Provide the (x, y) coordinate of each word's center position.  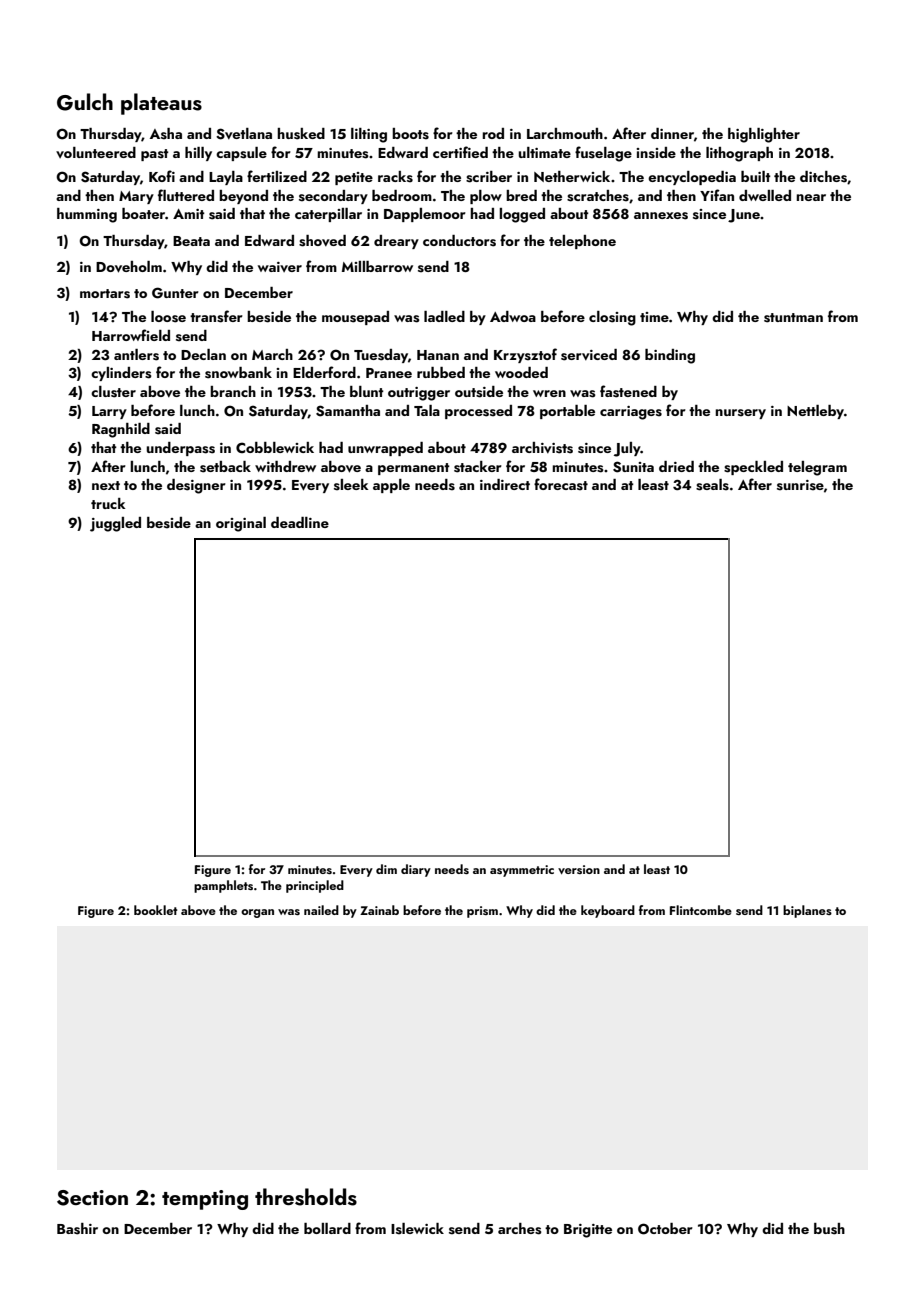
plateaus (161, 104)
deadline (300, 522)
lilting (369, 135)
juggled (115, 524)
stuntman (793, 318)
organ (257, 913)
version (579, 869)
